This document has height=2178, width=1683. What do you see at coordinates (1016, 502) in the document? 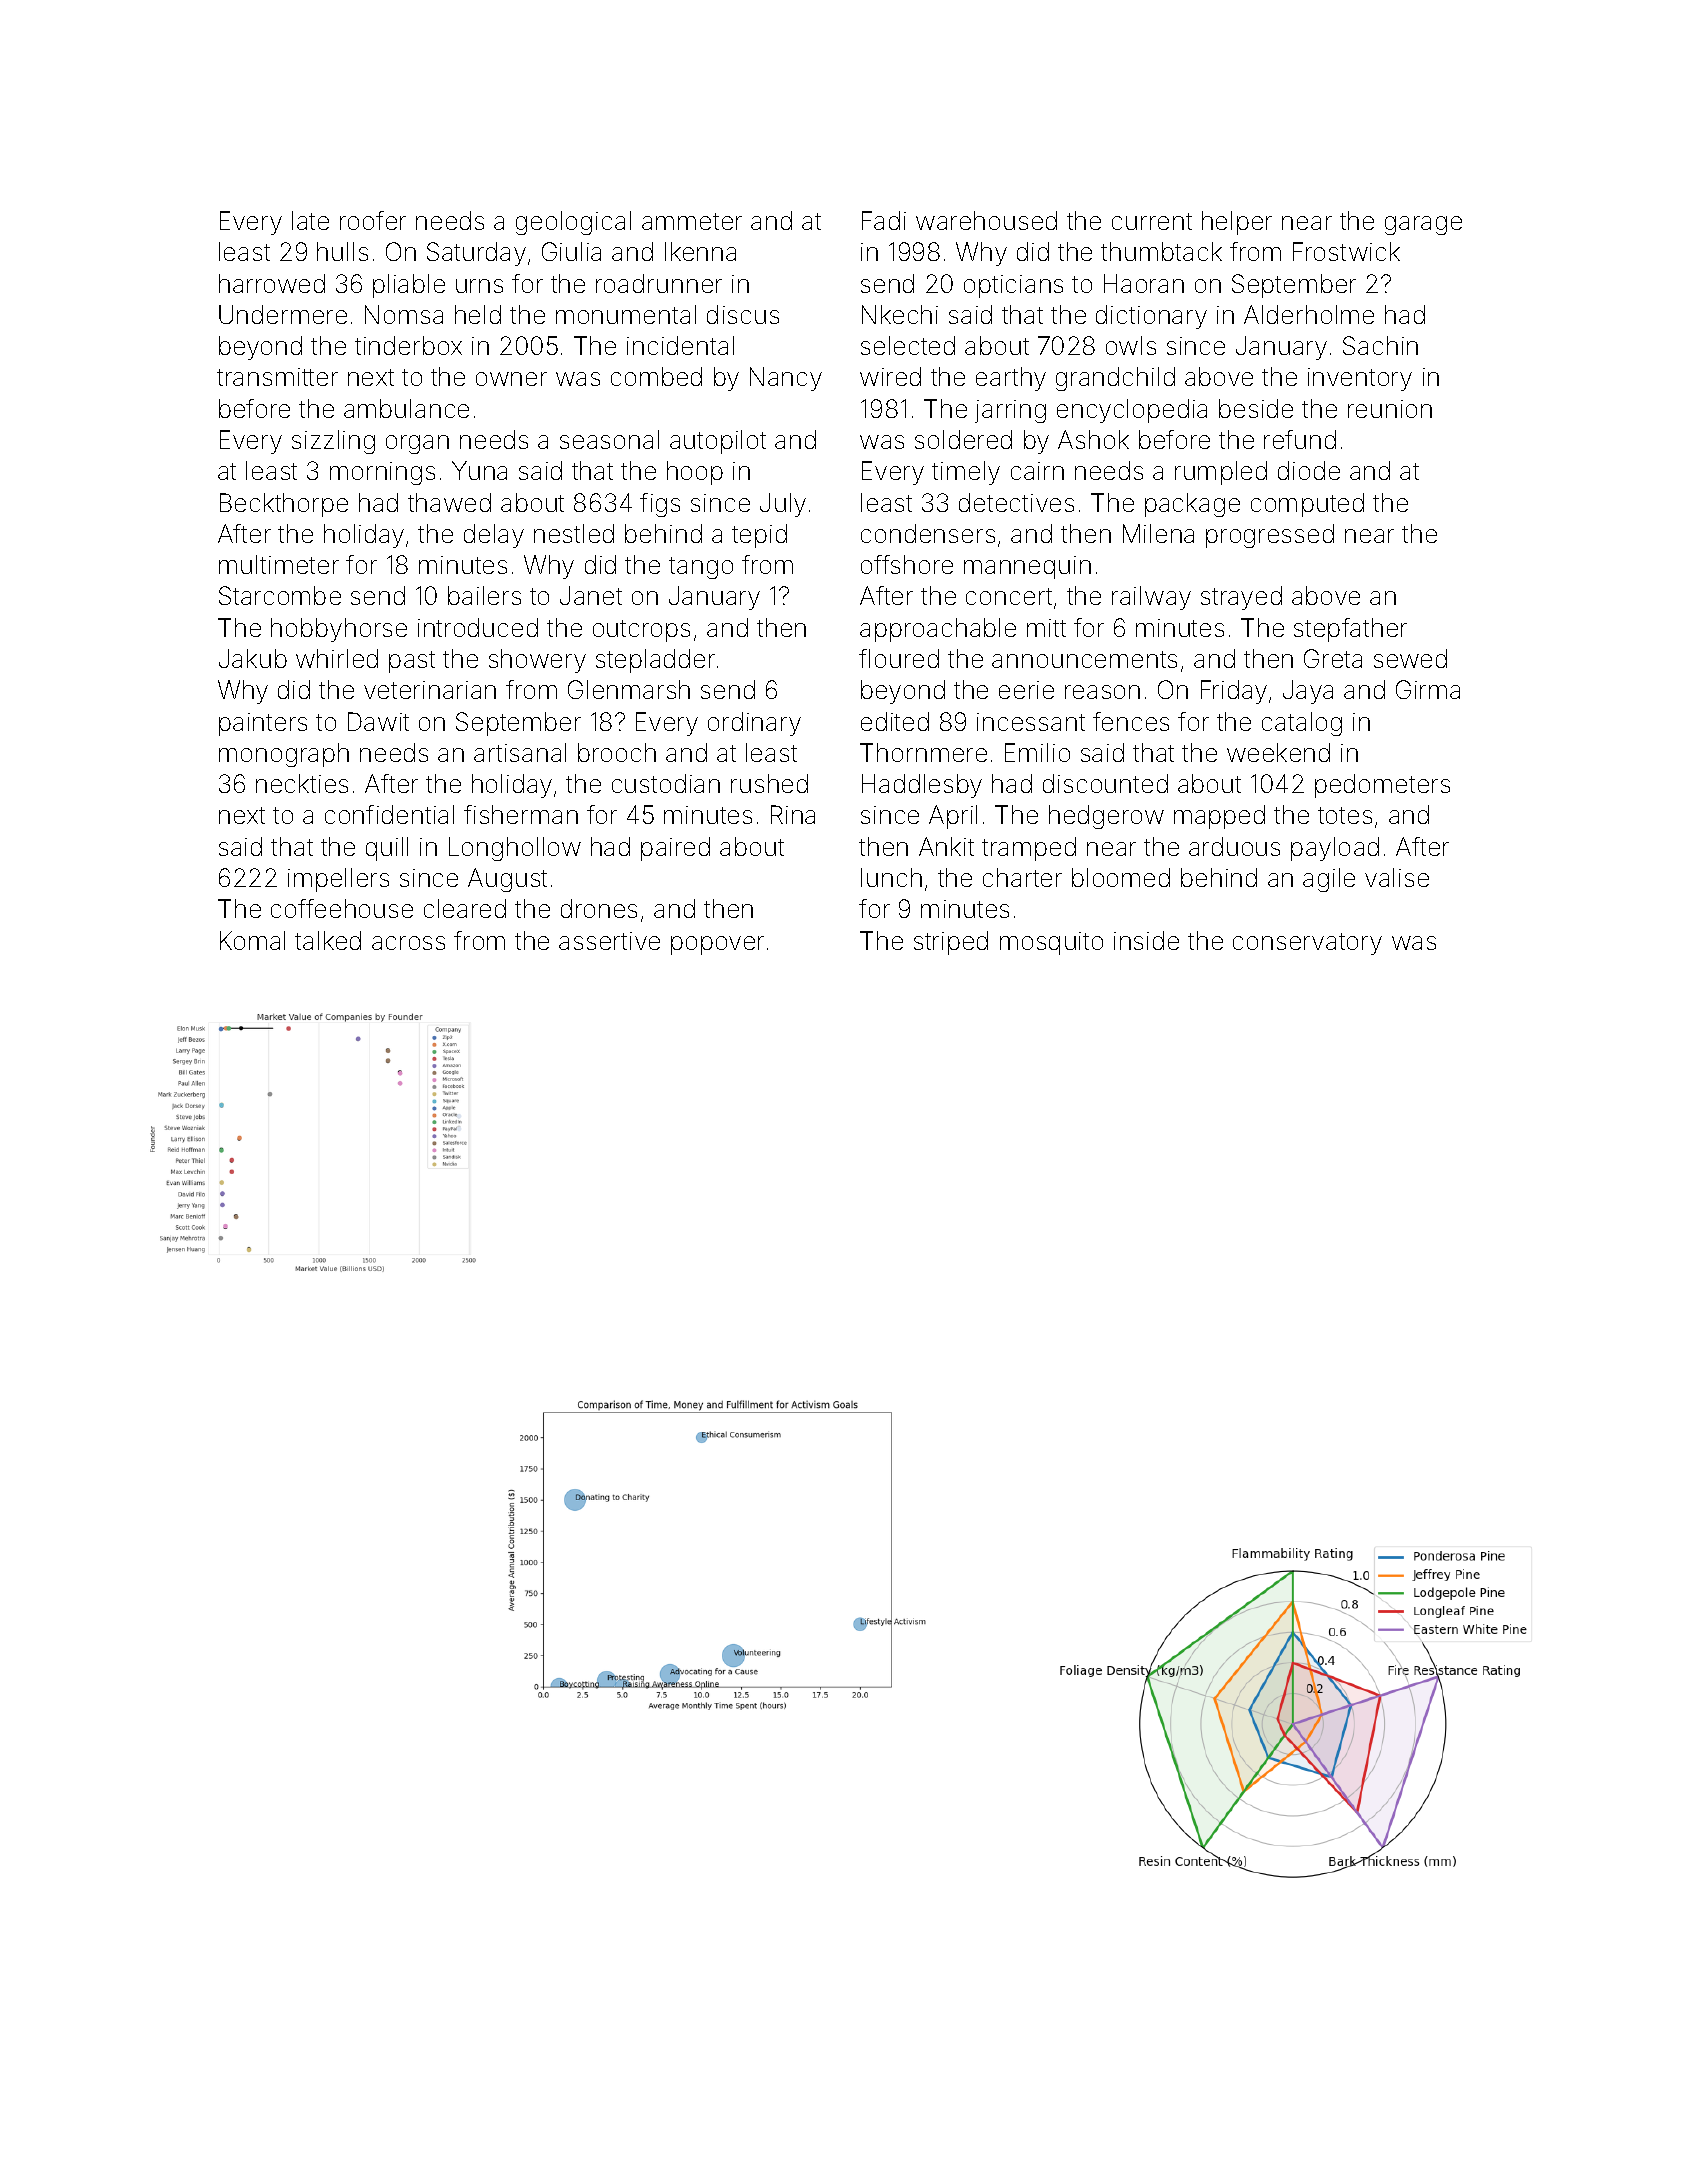
I see `detectives` at bounding box center [1016, 502].
